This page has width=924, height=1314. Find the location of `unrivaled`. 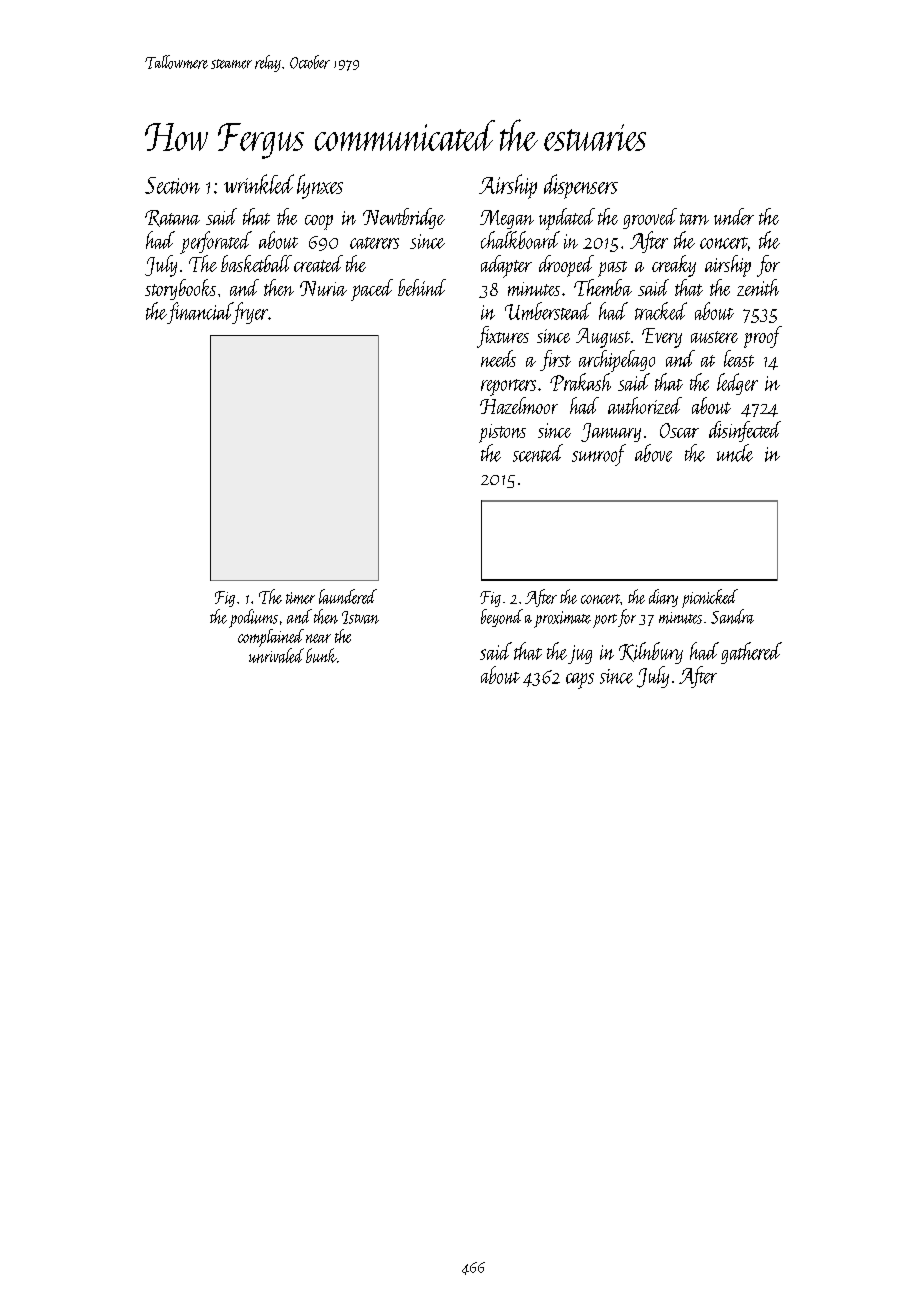

unrivaled is located at coordinates (276, 655).
